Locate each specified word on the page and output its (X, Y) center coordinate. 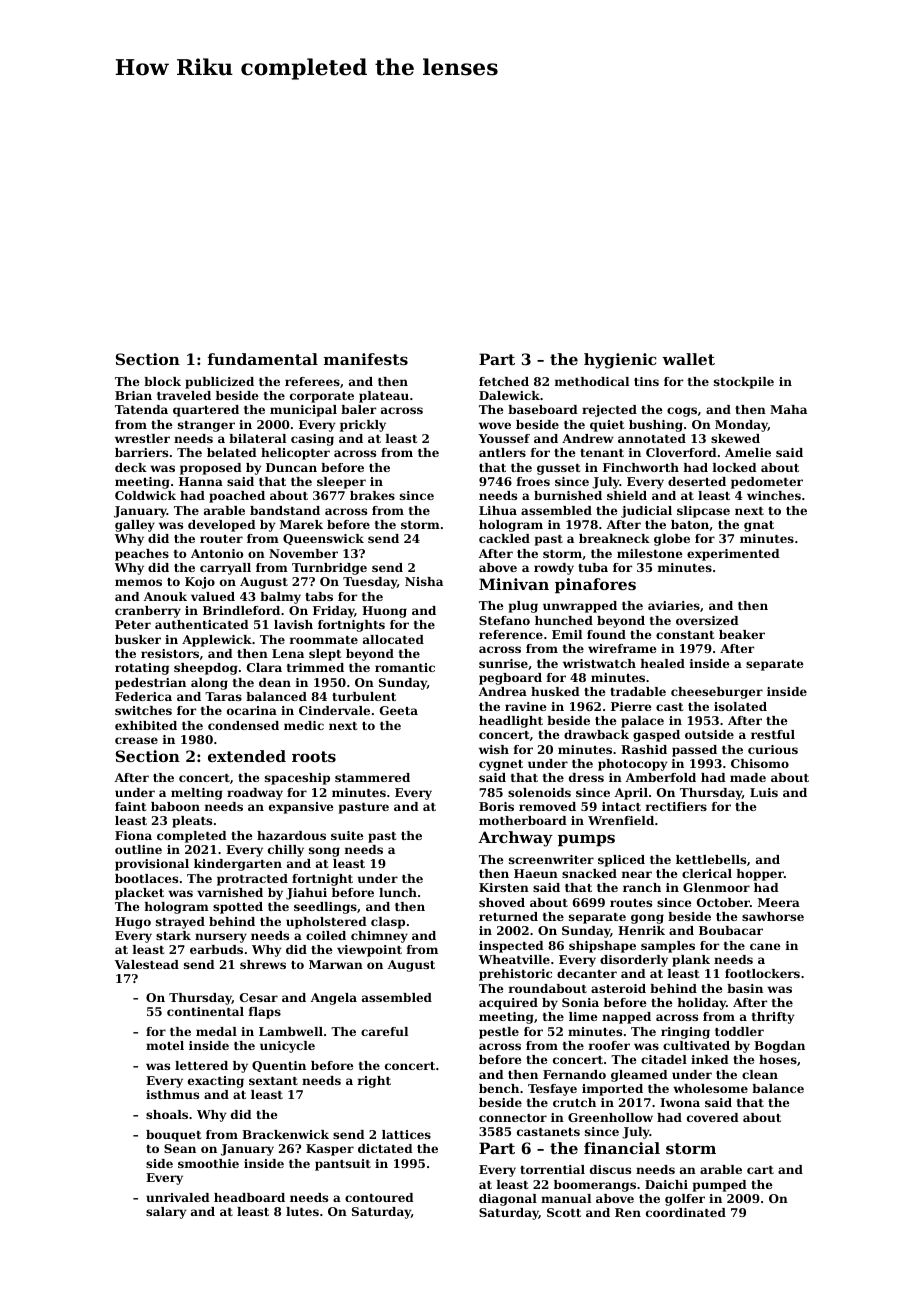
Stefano (504, 620)
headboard (249, 1197)
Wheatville (514, 959)
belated (232, 452)
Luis (764, 792)
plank (691, 961)
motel (165, 1045)
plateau (384, 397)
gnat (759, 526)
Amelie (748, 452)
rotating (142, 669)
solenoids (539, 792)
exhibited (146, 725)
